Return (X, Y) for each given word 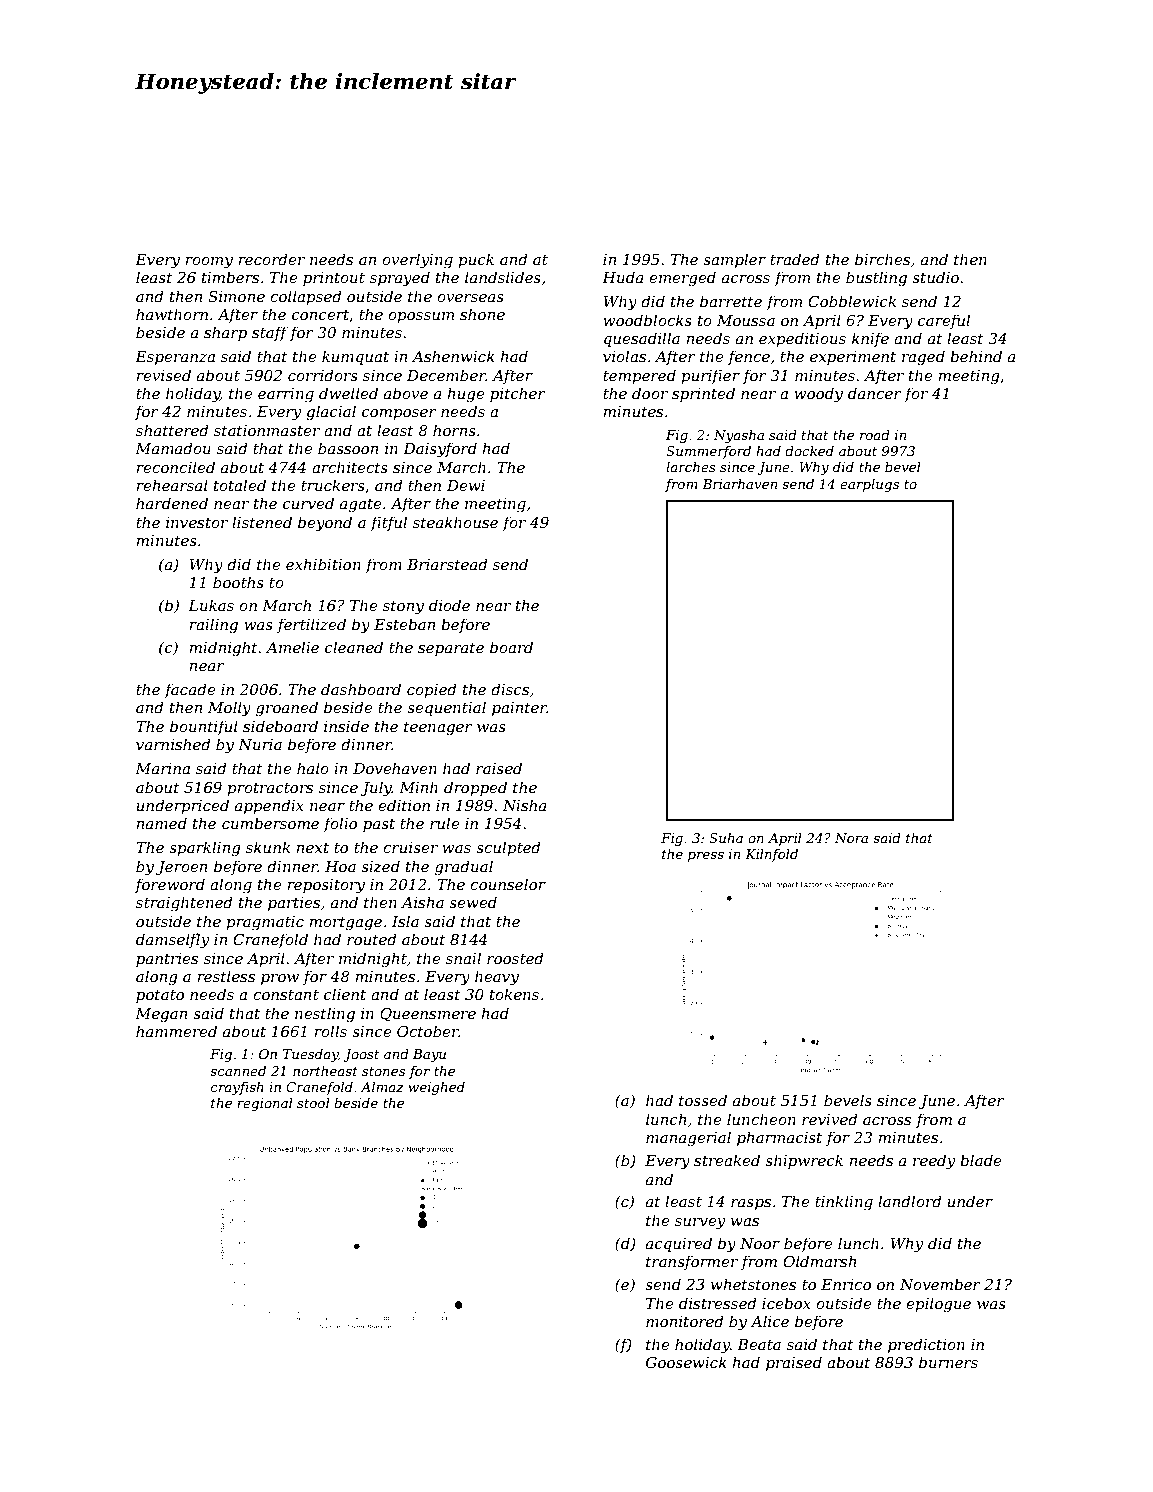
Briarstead (447, 564)
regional (265, 1104)
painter (519, 709)
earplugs (869, 485)
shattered (172, 430)
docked (809, 451)
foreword (170, 885)
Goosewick (686, 1362)
